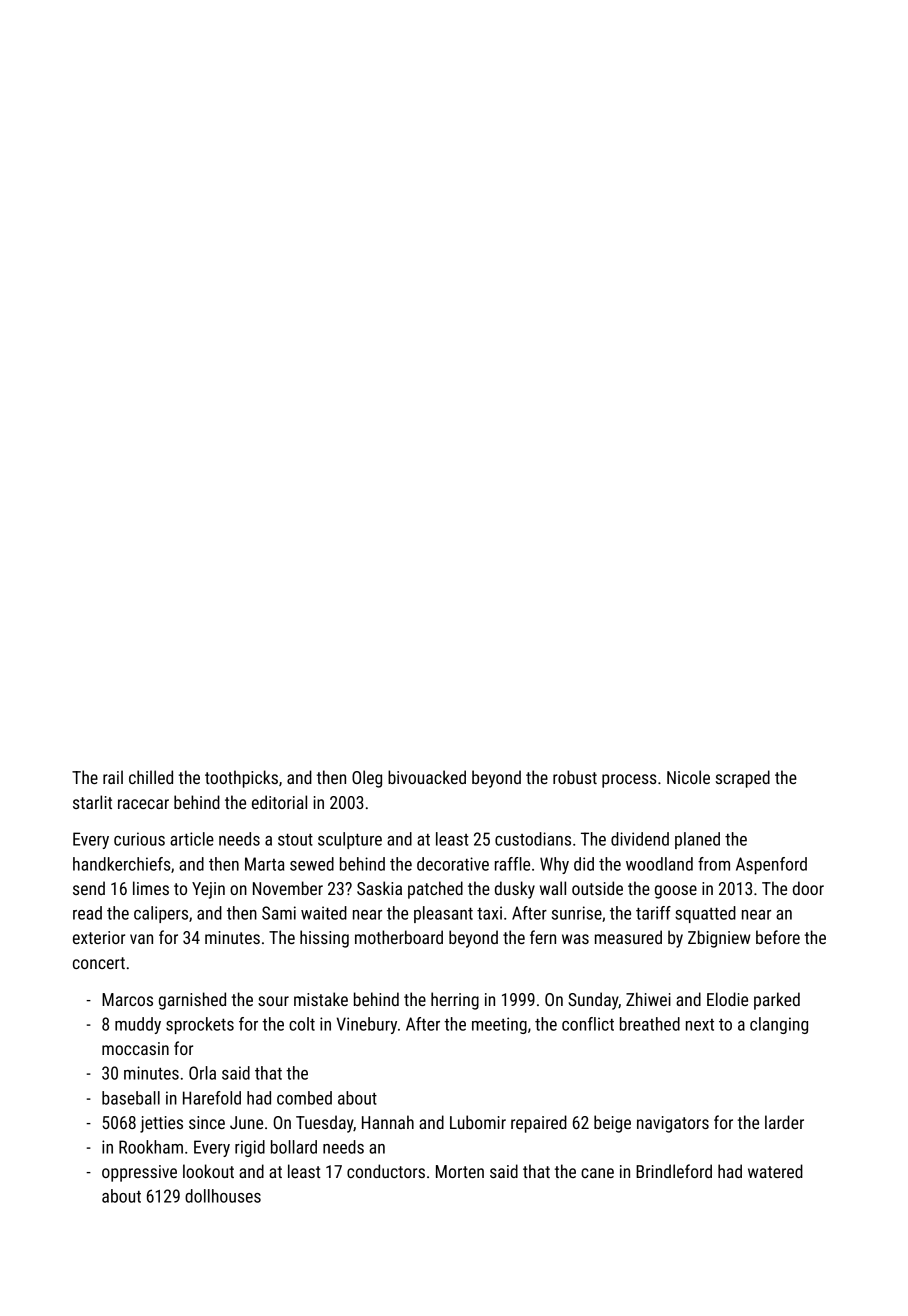 The image size is (908, 1316). I want to click on combed, so click(304, 1098).
